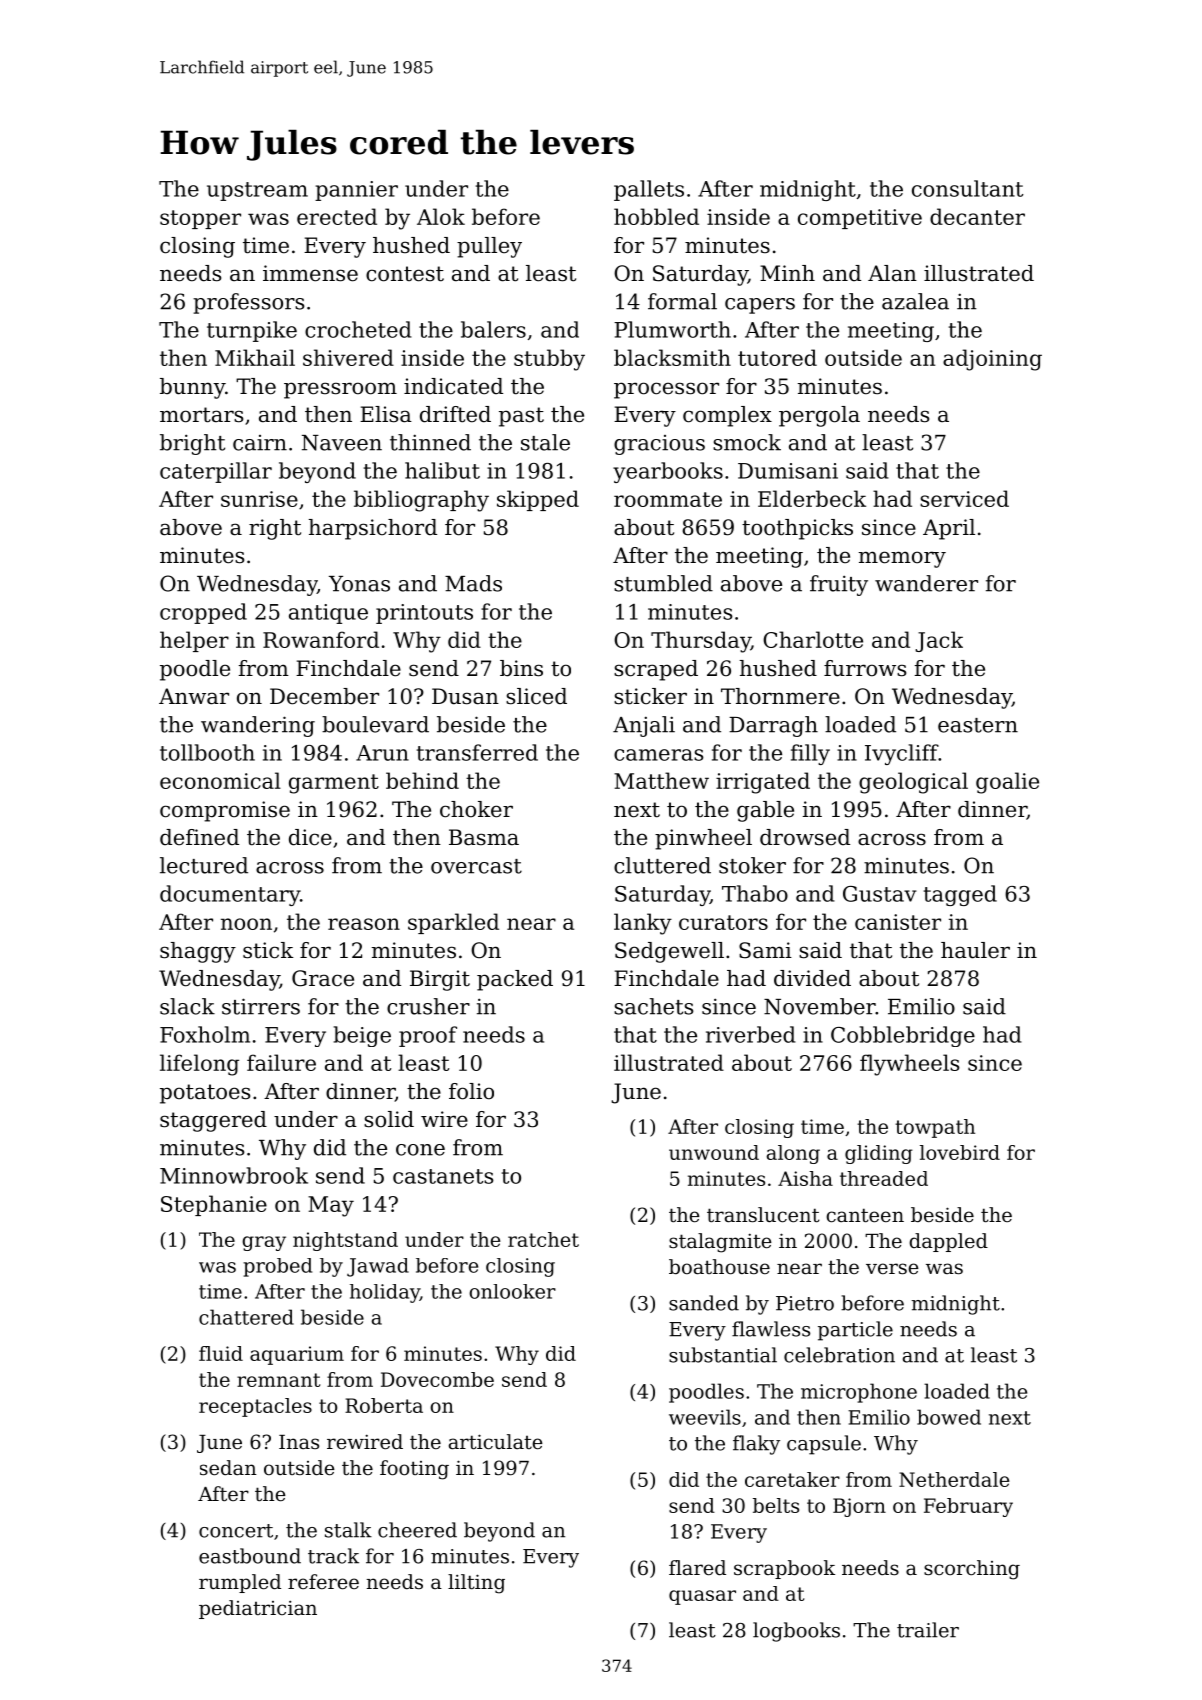 This screenshot has height=1700, width=1202. I want to click on riverbed, so click(751, 1034).
